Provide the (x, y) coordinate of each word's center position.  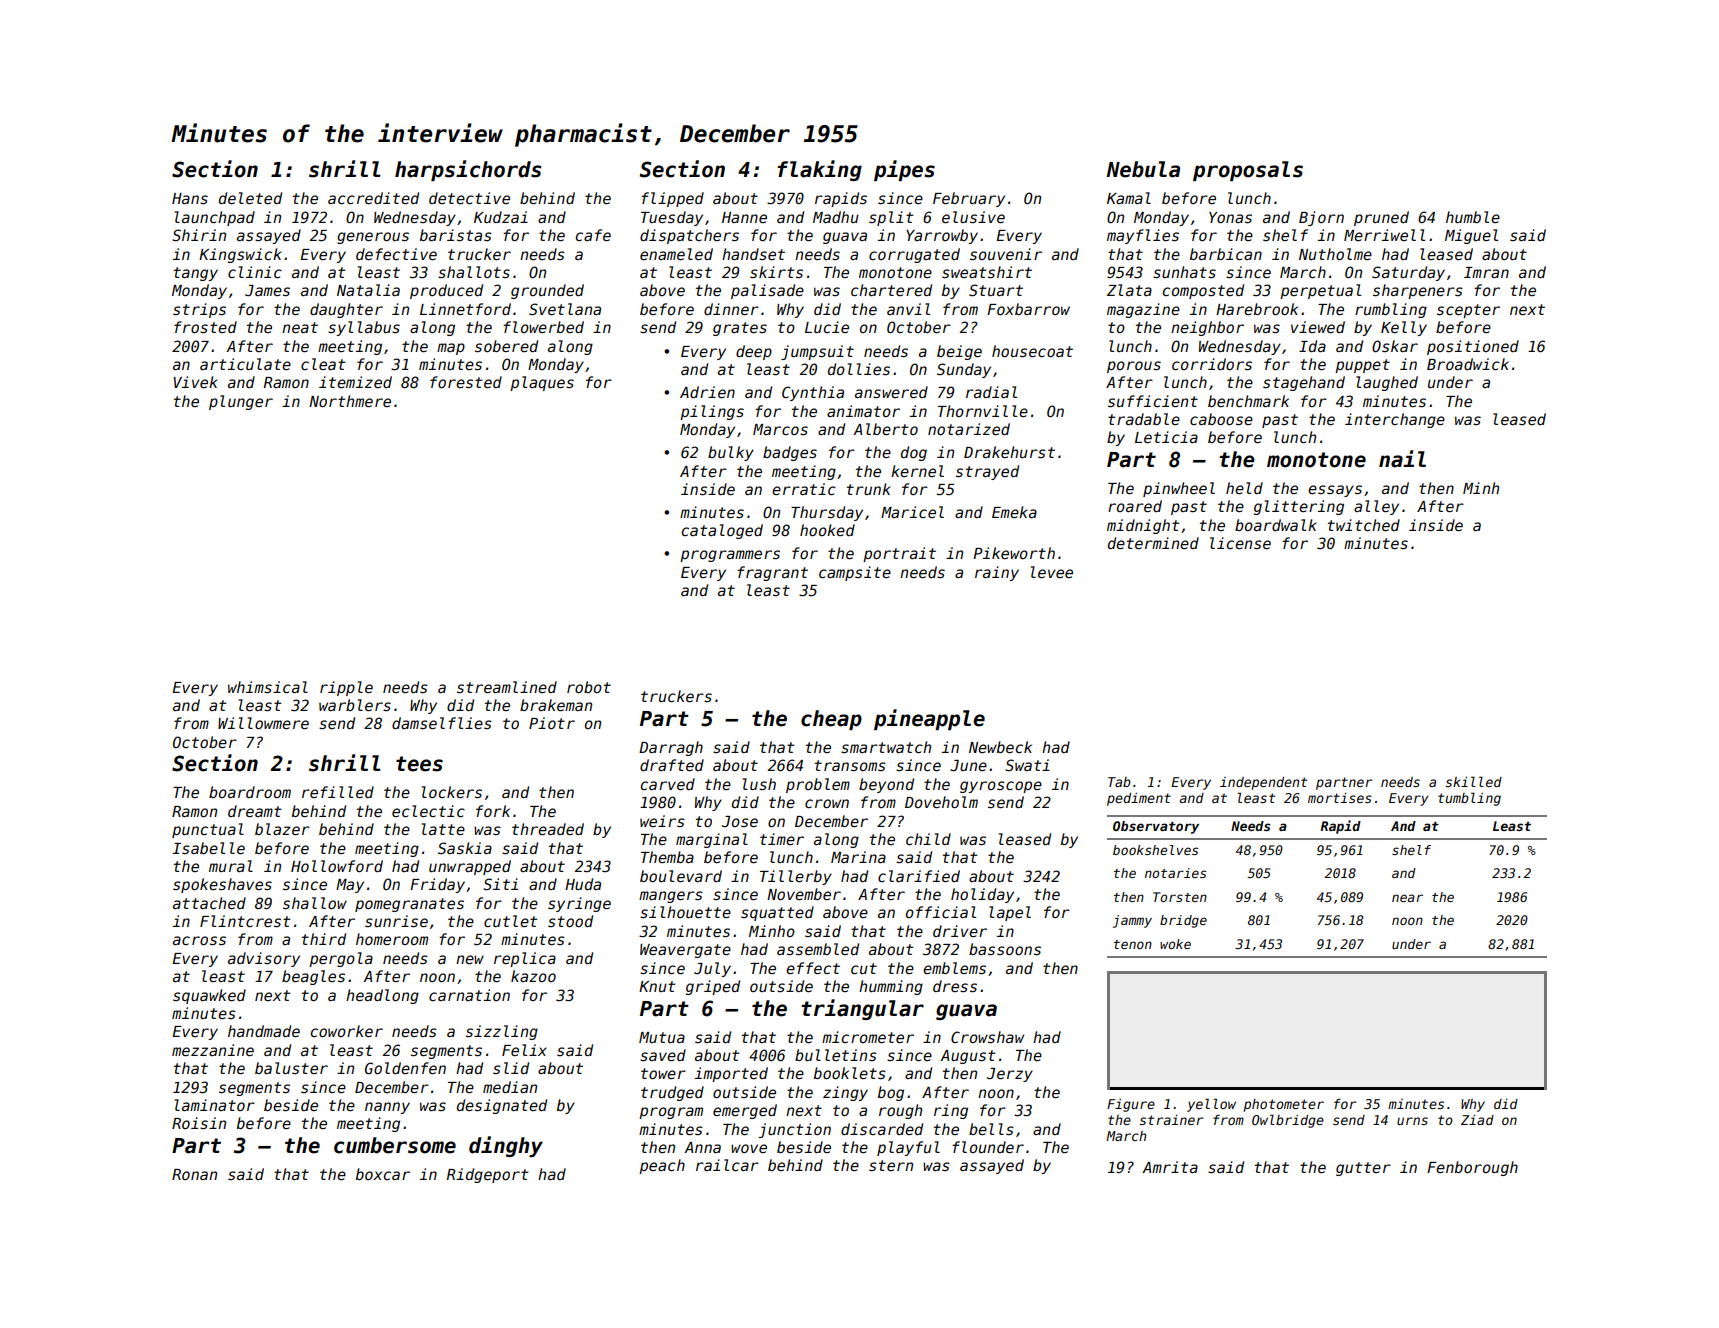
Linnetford (465, 309)
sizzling (502, 1032)
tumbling (1469, 799)
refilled (338, 792)
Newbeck (1000, 747)
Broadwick (1468, 364)
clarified (919, 876)
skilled (1474, 781)
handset (753, 254)
